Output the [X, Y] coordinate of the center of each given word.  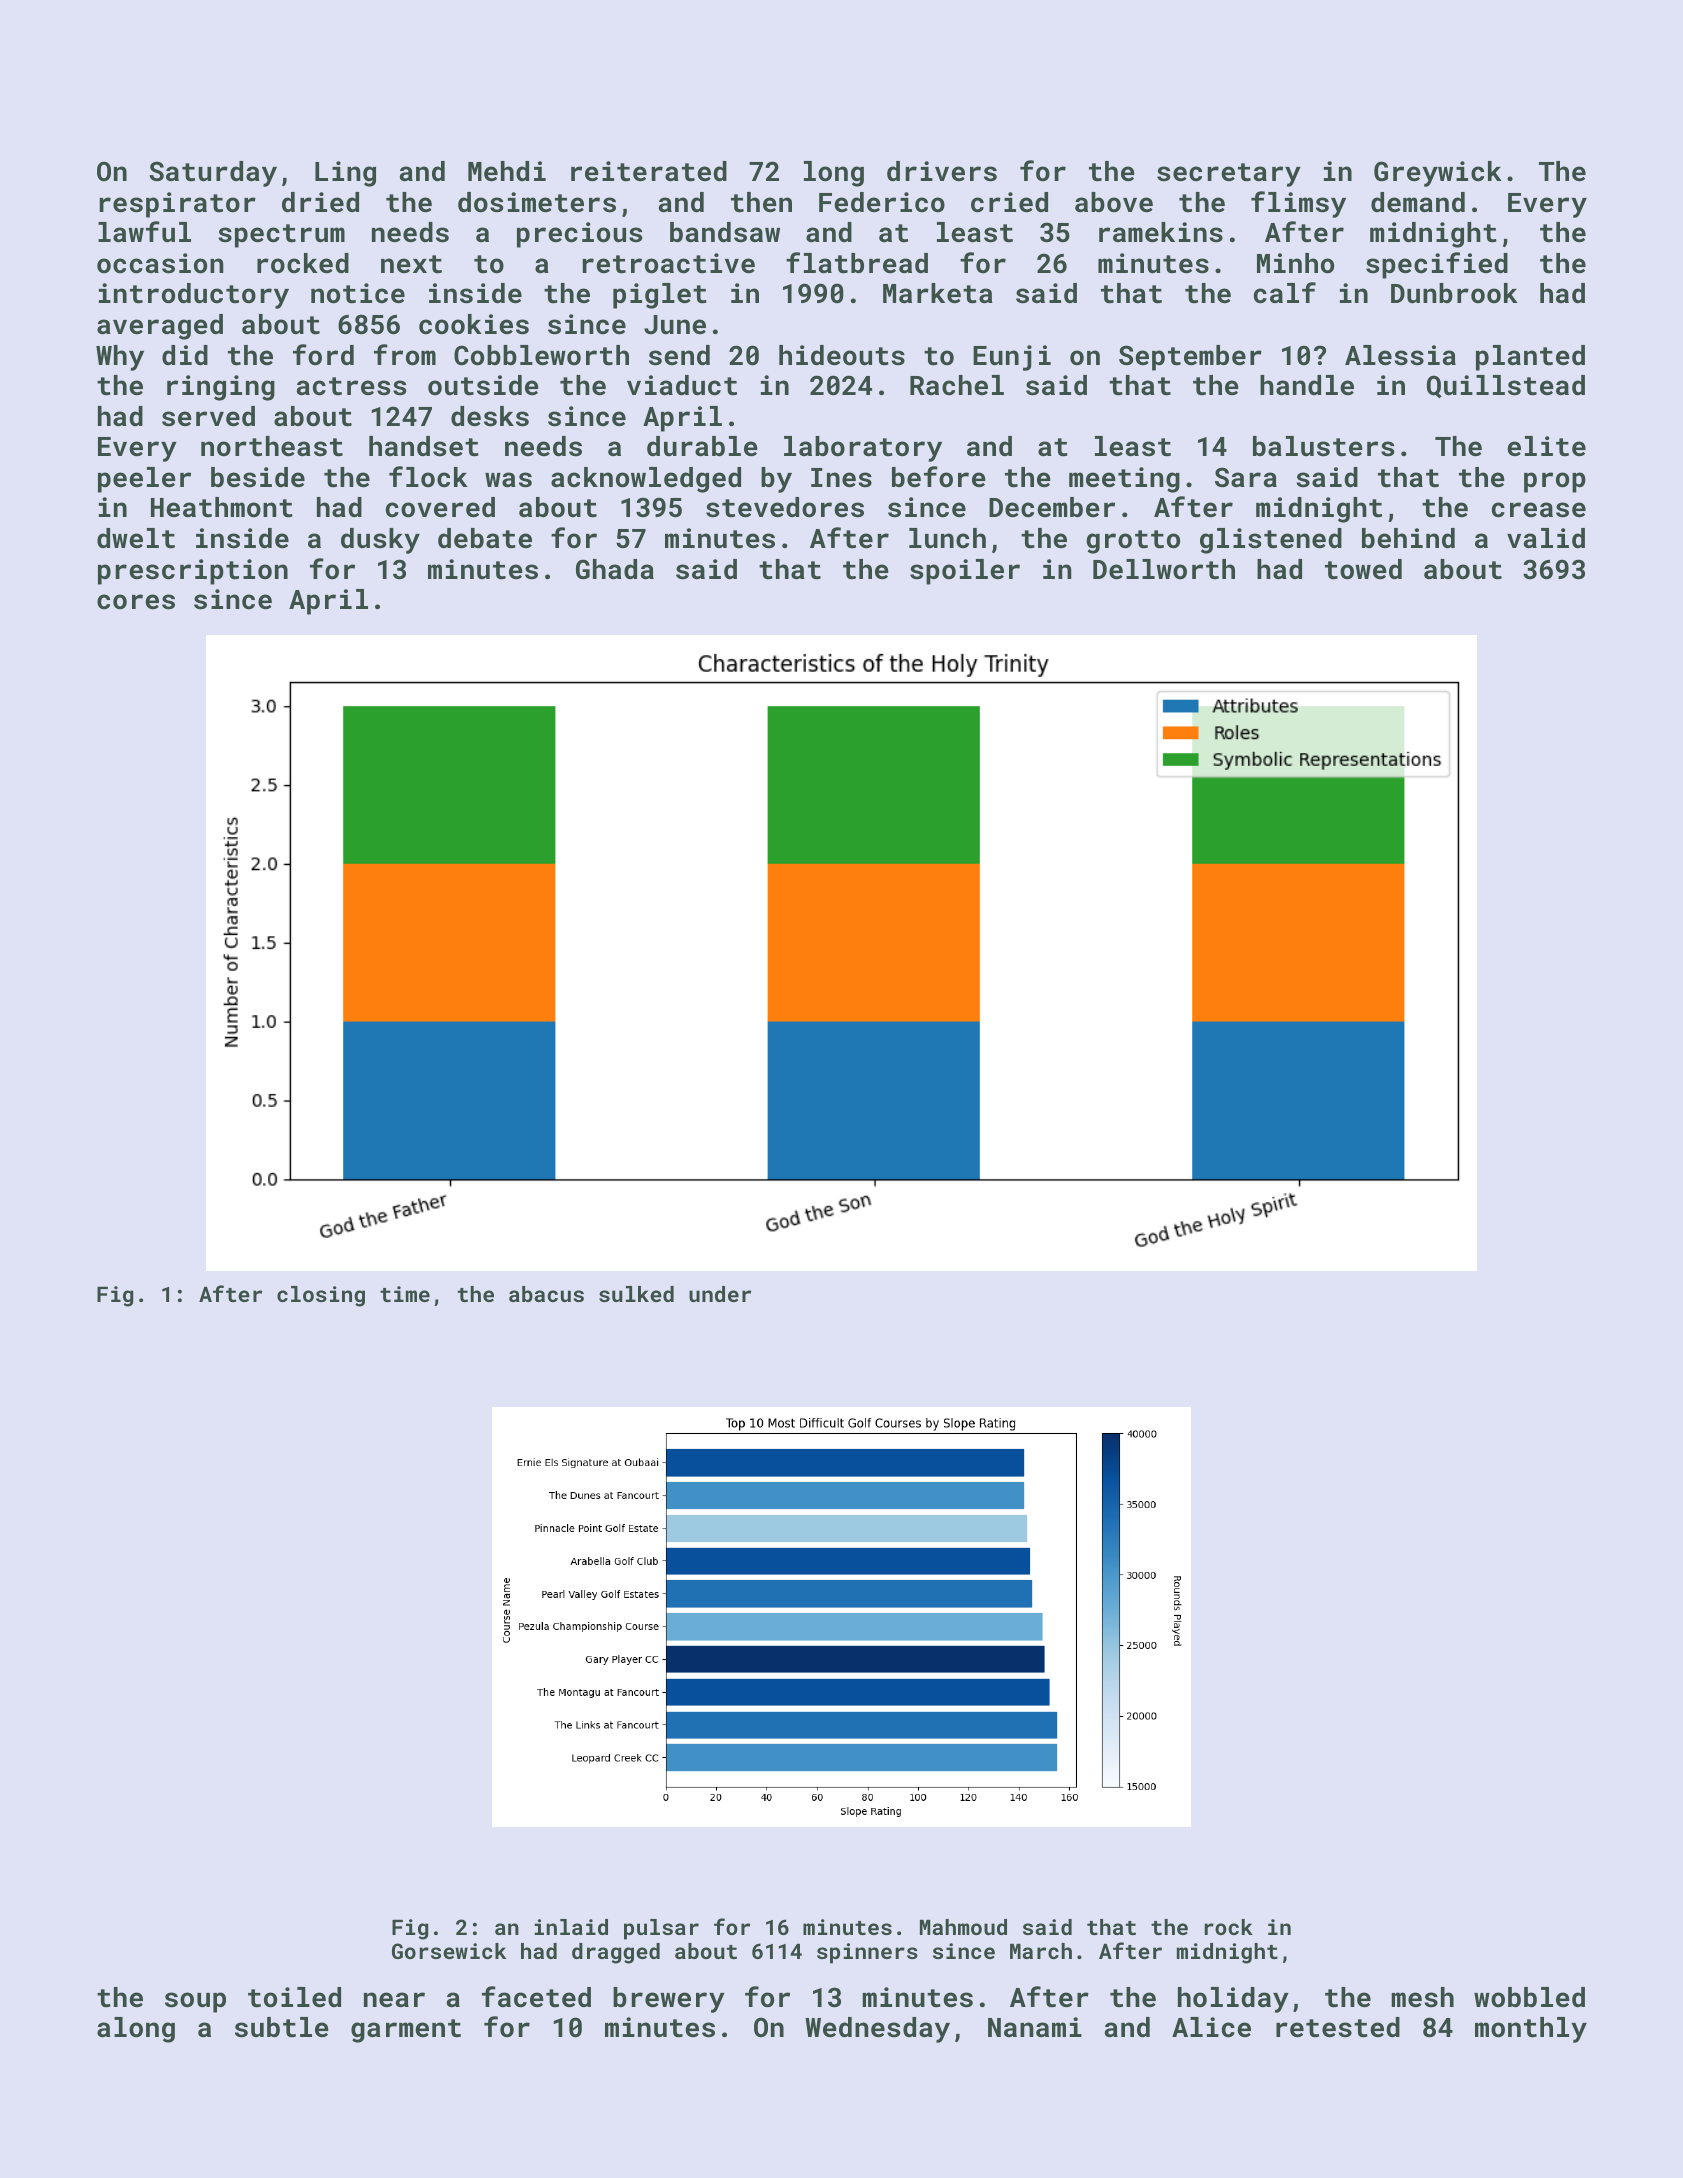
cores [136, 602]
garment [406, 2031]
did [185, 355]
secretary [1229, 175]
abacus [546, 1294]
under [720, 1294]
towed [1363, 569]
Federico [882, 202]
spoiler [965, 572]
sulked [636, 1294]
